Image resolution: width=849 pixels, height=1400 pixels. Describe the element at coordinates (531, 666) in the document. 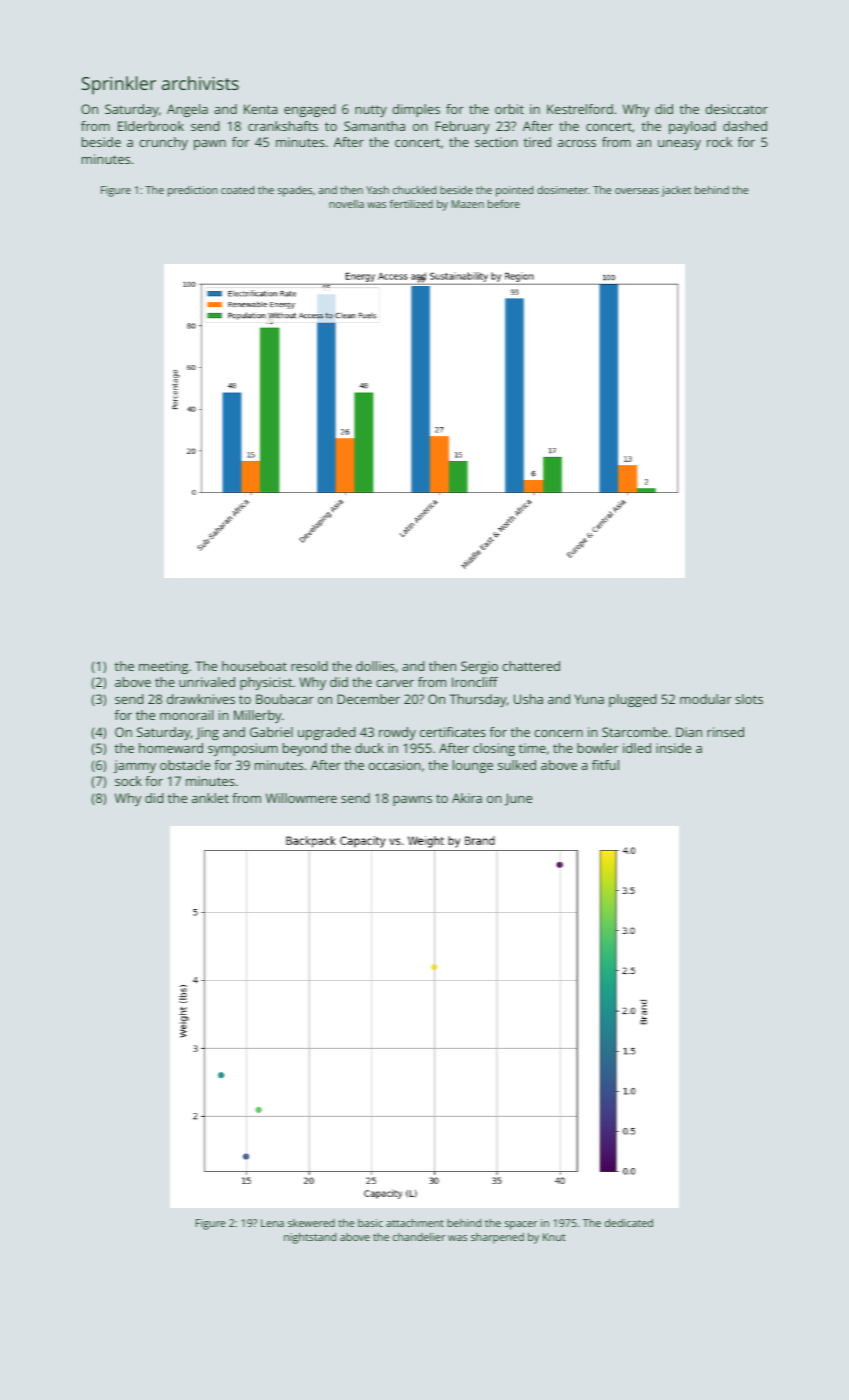

I see `chattered` at that location.
